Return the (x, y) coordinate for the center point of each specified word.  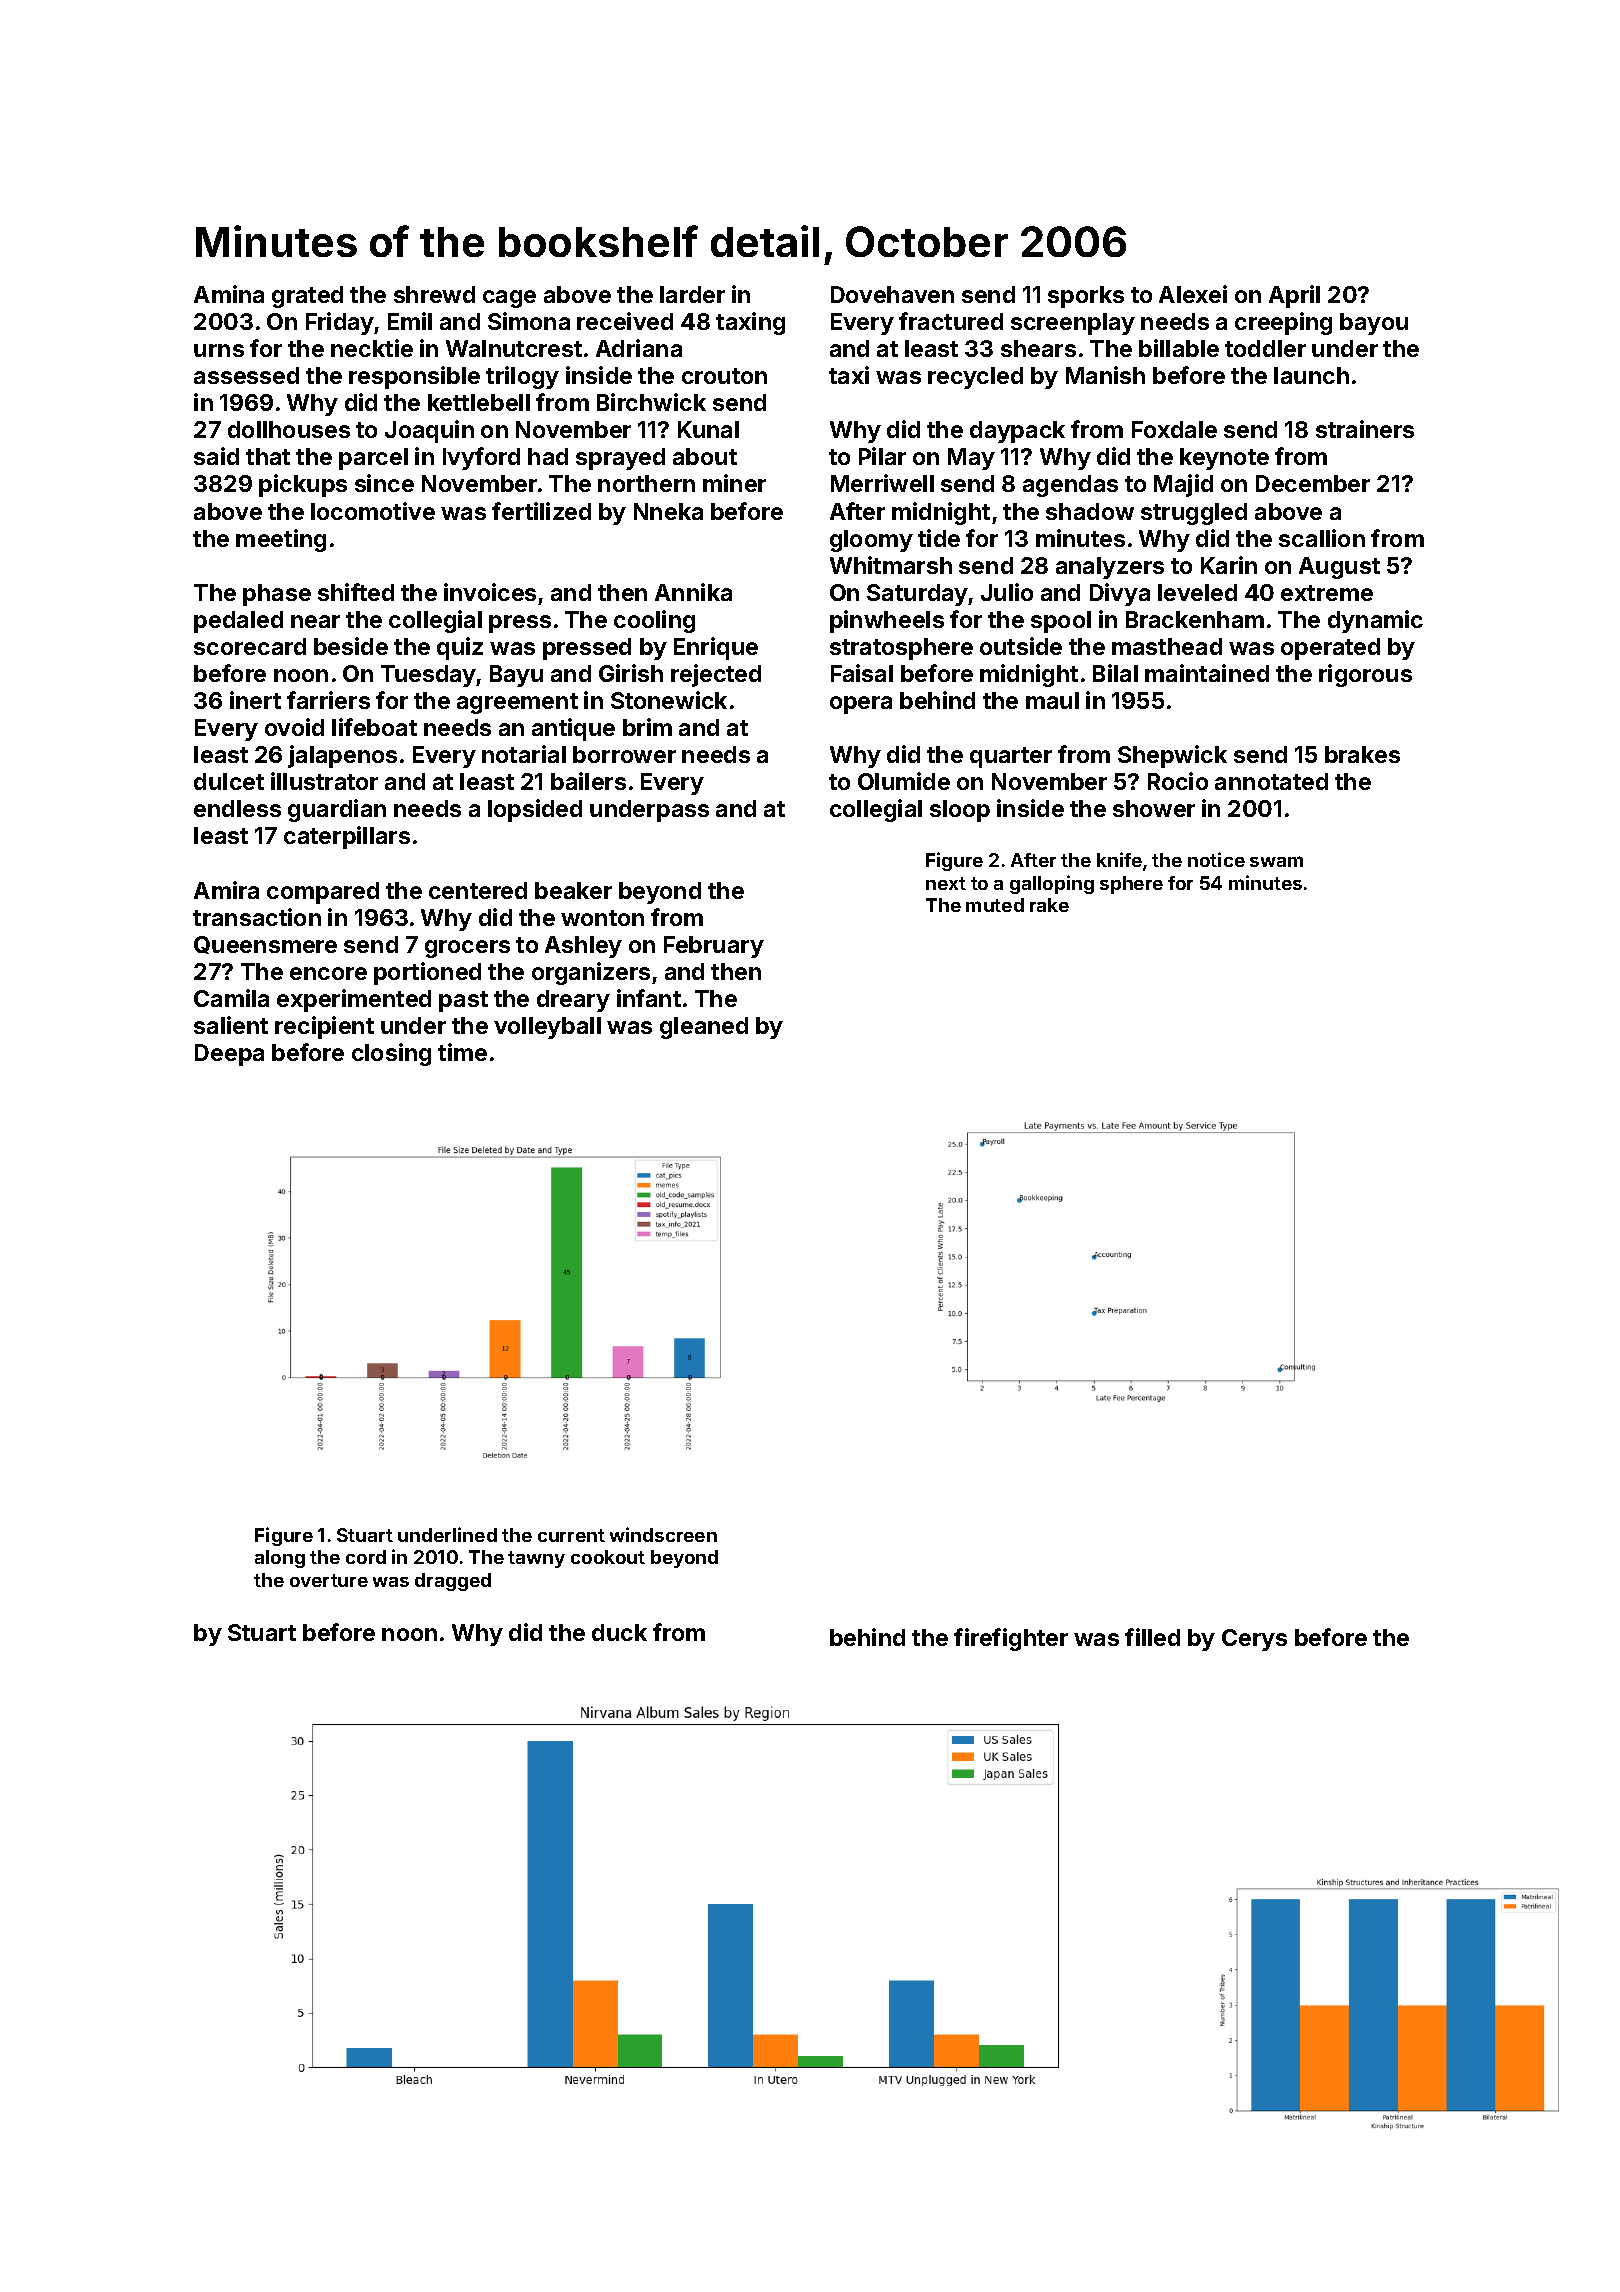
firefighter (1011, 1639)
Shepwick (1172, 756)
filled (1152, 1637)
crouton (724, 376)
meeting (281, 540)
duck (619, 1632)
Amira (226, 890)
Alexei (1193, 294)
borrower (624, 754)
